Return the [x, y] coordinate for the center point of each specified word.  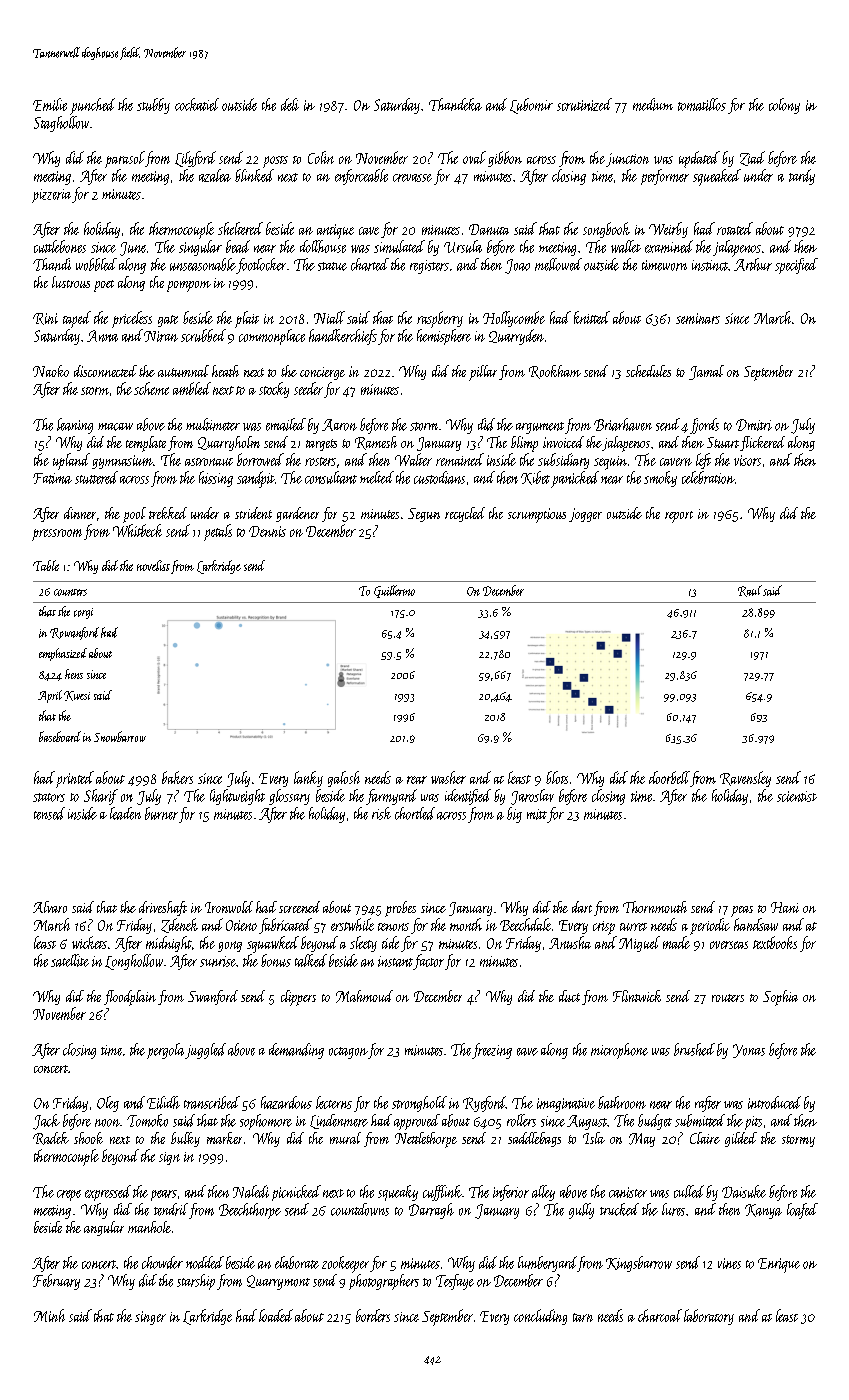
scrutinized [584, 104]
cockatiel [197, 104]
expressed [108, 1193]
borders [373, 1315]
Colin [321, 157]
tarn [583, 1317]
